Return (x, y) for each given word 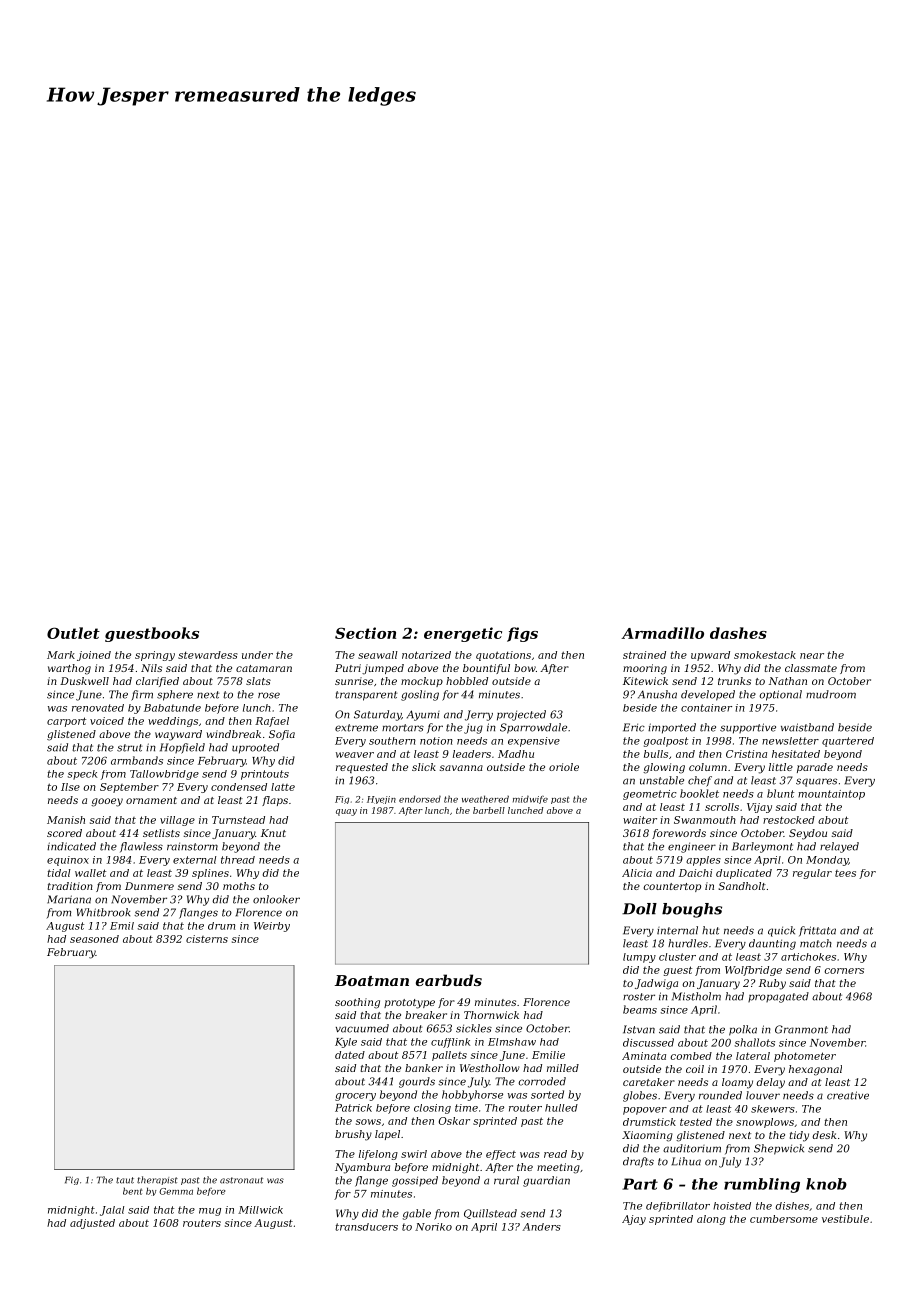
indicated (71, 846)
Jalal (112, 1211)
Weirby (272, 927)
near (812, 656)
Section (365, 633)
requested (362, 768)
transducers (366, 1227)
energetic (463, 634)
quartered (848, 742)
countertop (672, 887)
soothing (357, 1003)
